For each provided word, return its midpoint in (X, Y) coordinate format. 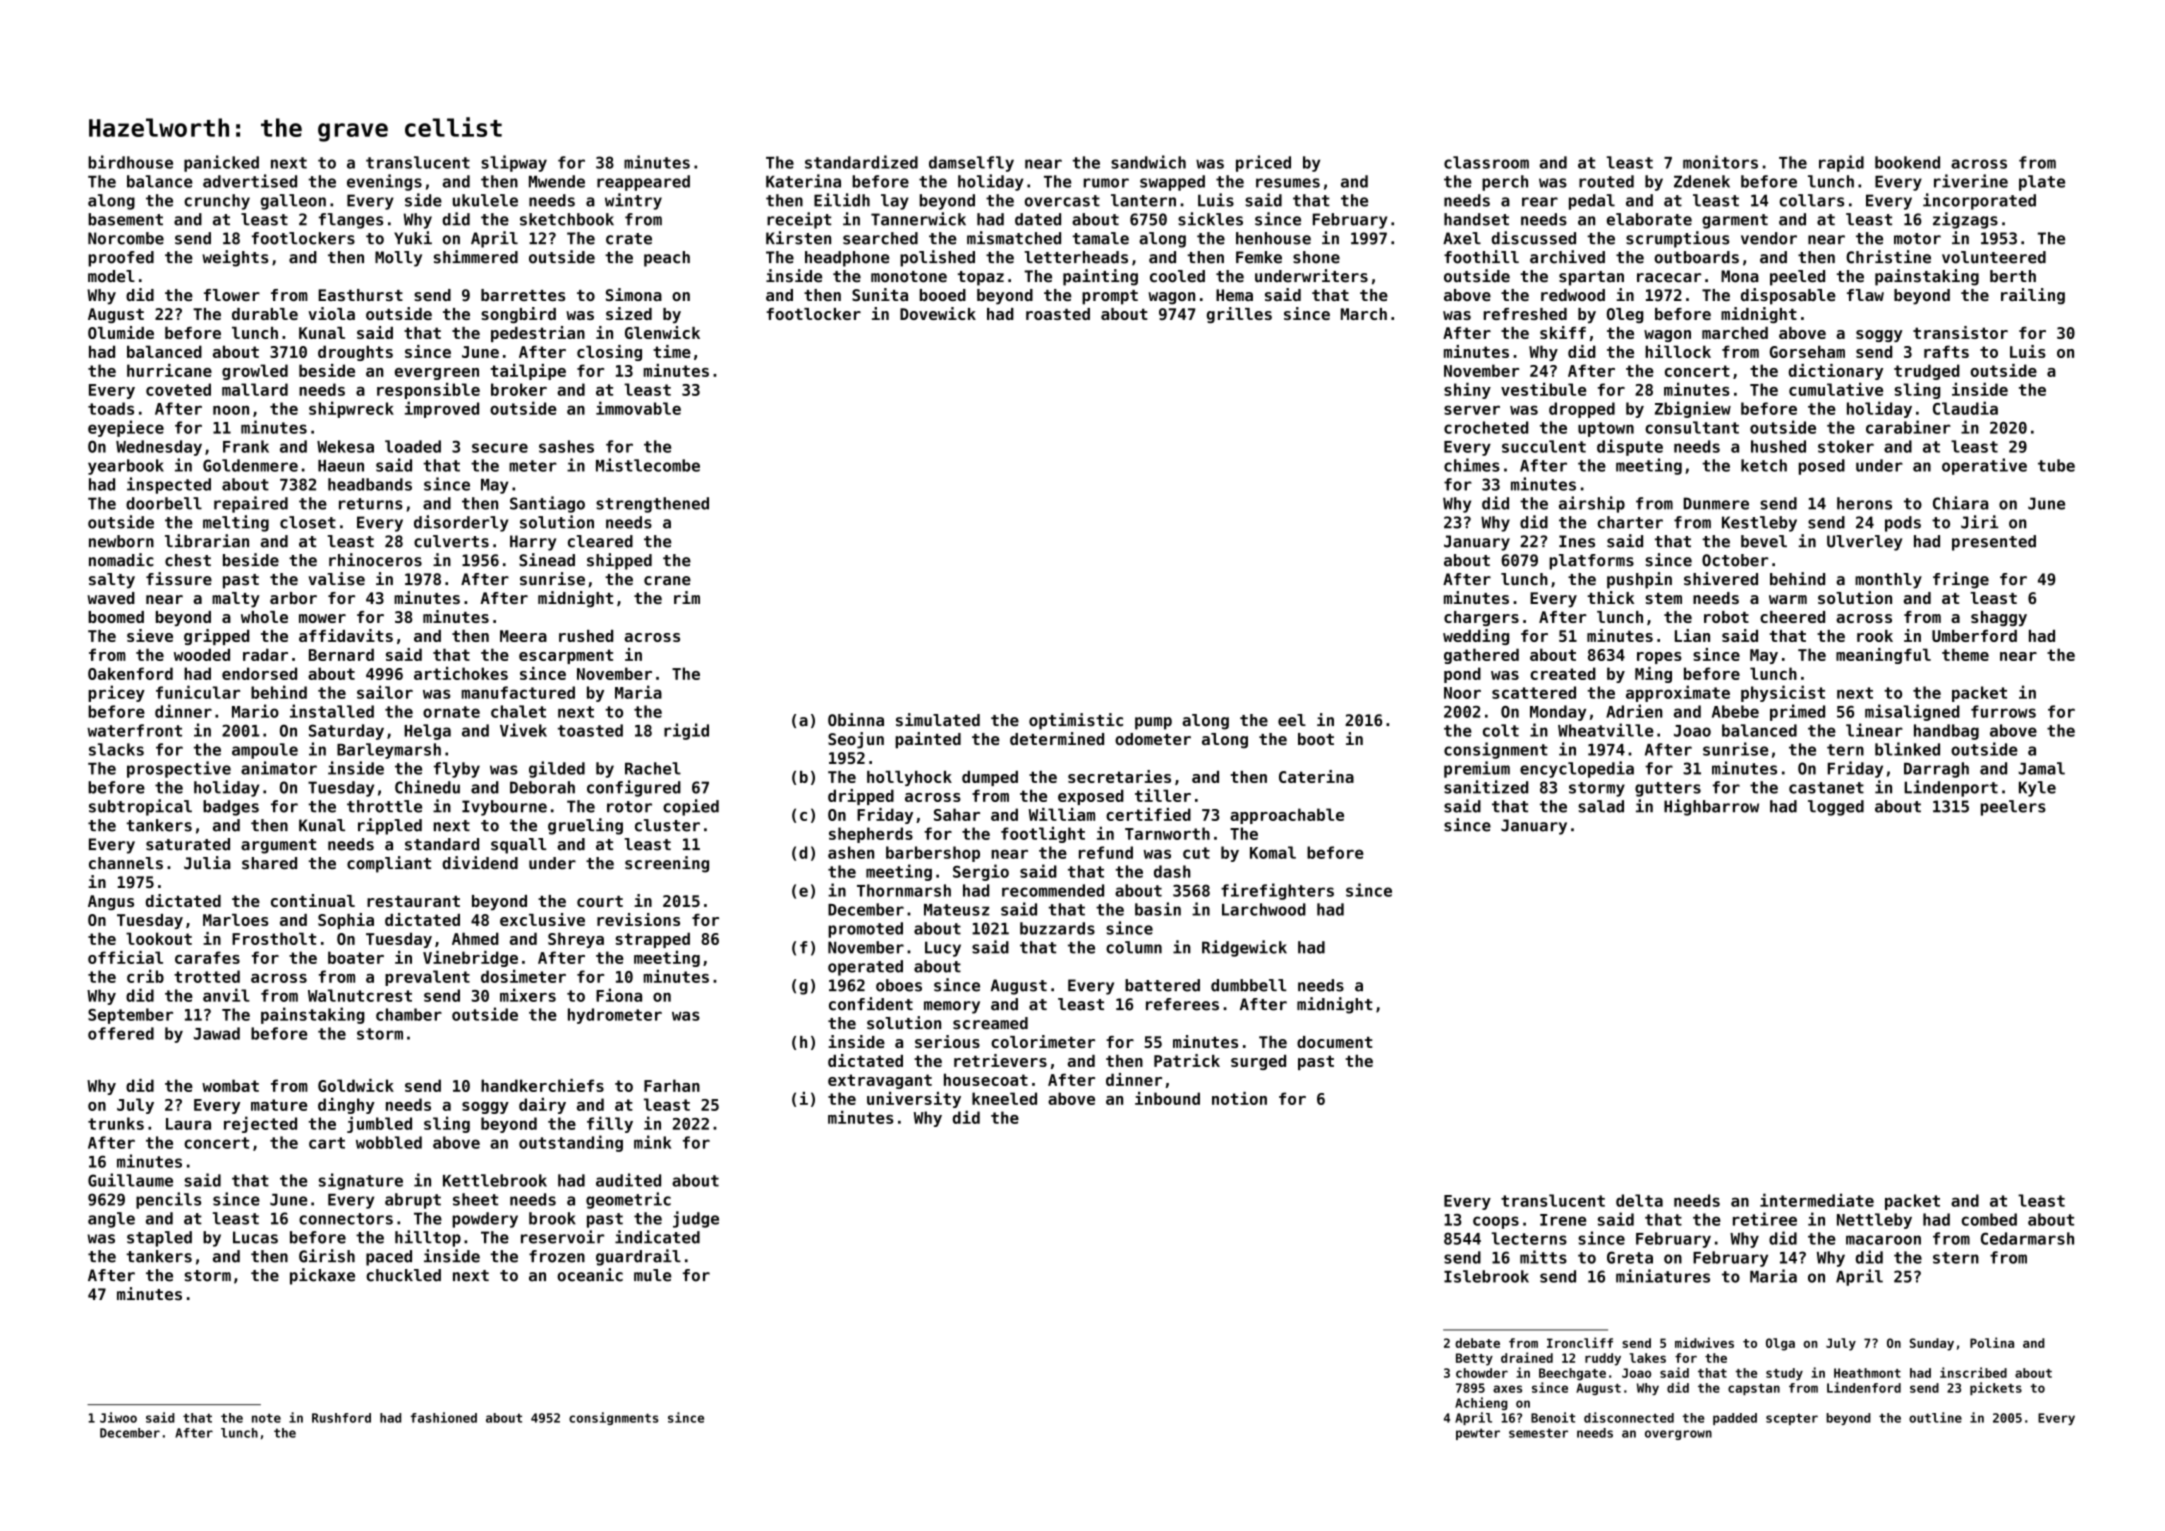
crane (667, 581)
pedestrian (538, 334)
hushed (1778, 446)
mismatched (1014, 238)
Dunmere (1716, 503)
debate (1477, 1343)
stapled (159, 1239)
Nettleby (1874, 1221)
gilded (557, 769)
